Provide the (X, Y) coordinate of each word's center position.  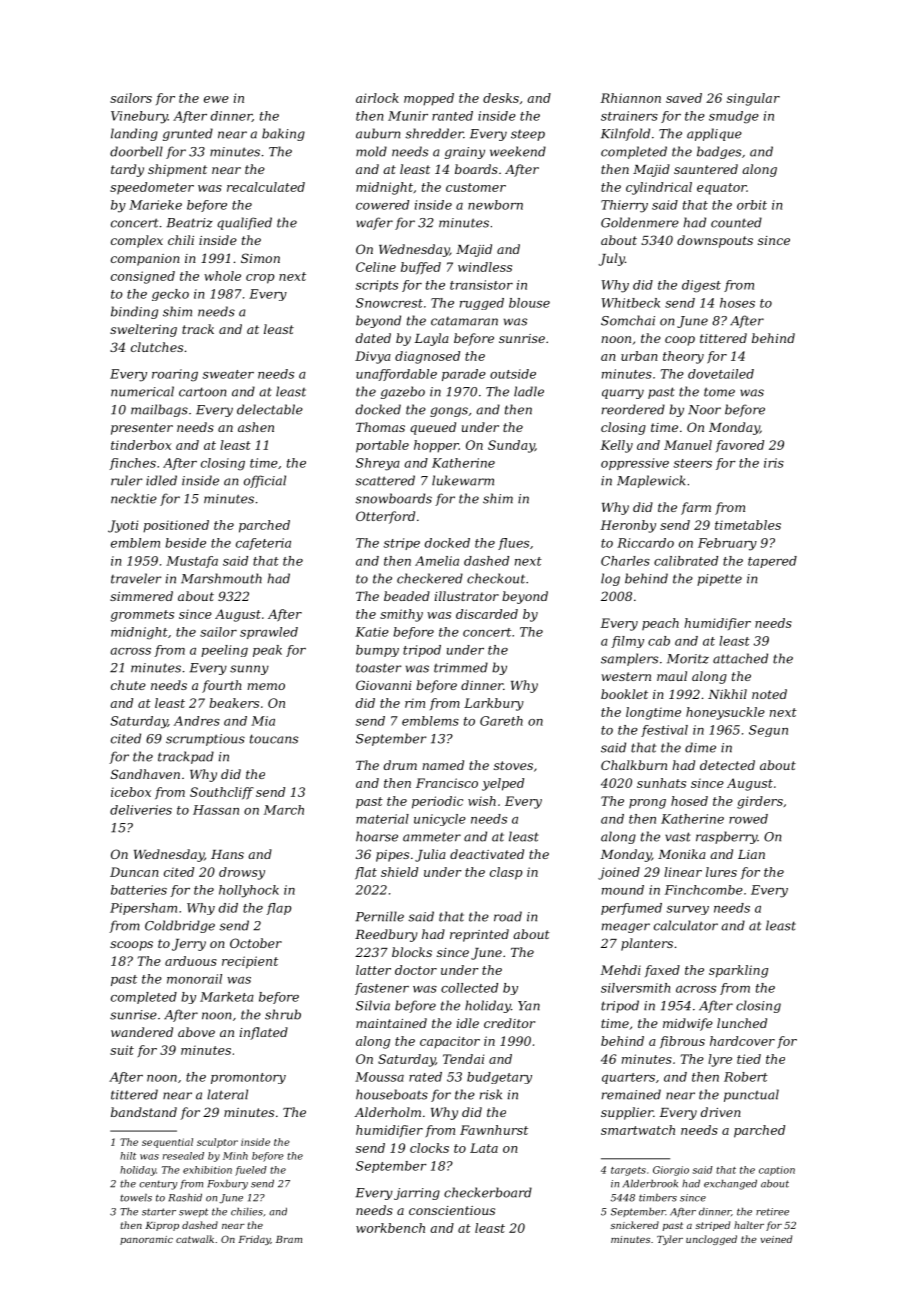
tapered (772, 562)
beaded (407, 596)
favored (740, 446)
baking (283, 134)
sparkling (738, 971)
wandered (142, 1032)
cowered (382, 205)
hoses (737, 303)
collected (469, 988)
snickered (634, 1225)
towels (136, 1198)
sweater (228, 374)
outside (513, 374)
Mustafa (192, 562)
